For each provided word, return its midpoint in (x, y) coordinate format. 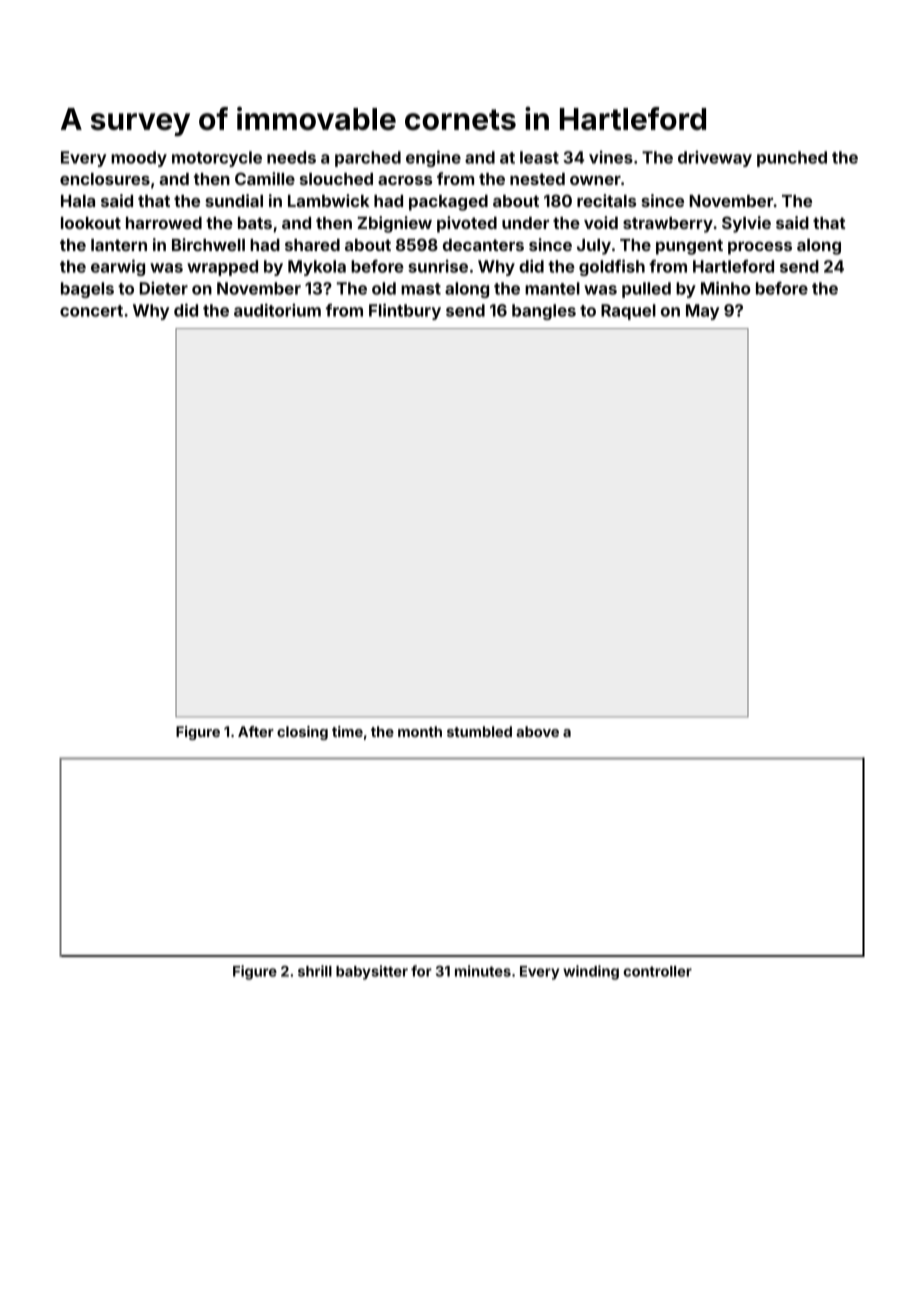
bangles (544, 312)
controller (657, 971)
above (537, 731)
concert (91, 311)
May (702, 312)
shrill (315, 971)
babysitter (372, 972)
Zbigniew (394, 224)
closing (302, 733)
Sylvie (746, 224)
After (256, 731)
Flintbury (405, 311)
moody (139, 159)
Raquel (628, 312)
